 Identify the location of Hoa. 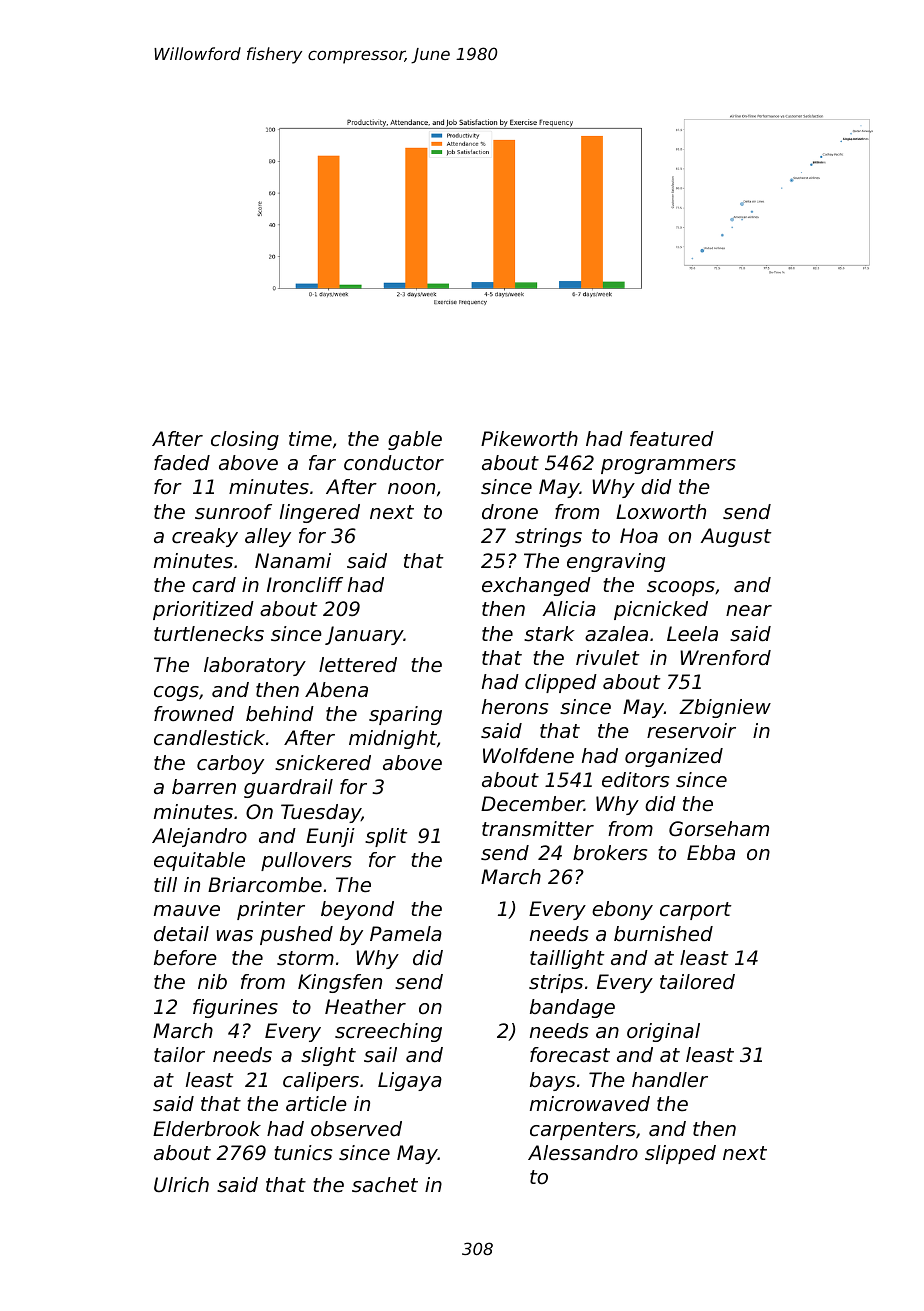
(639, 536).
